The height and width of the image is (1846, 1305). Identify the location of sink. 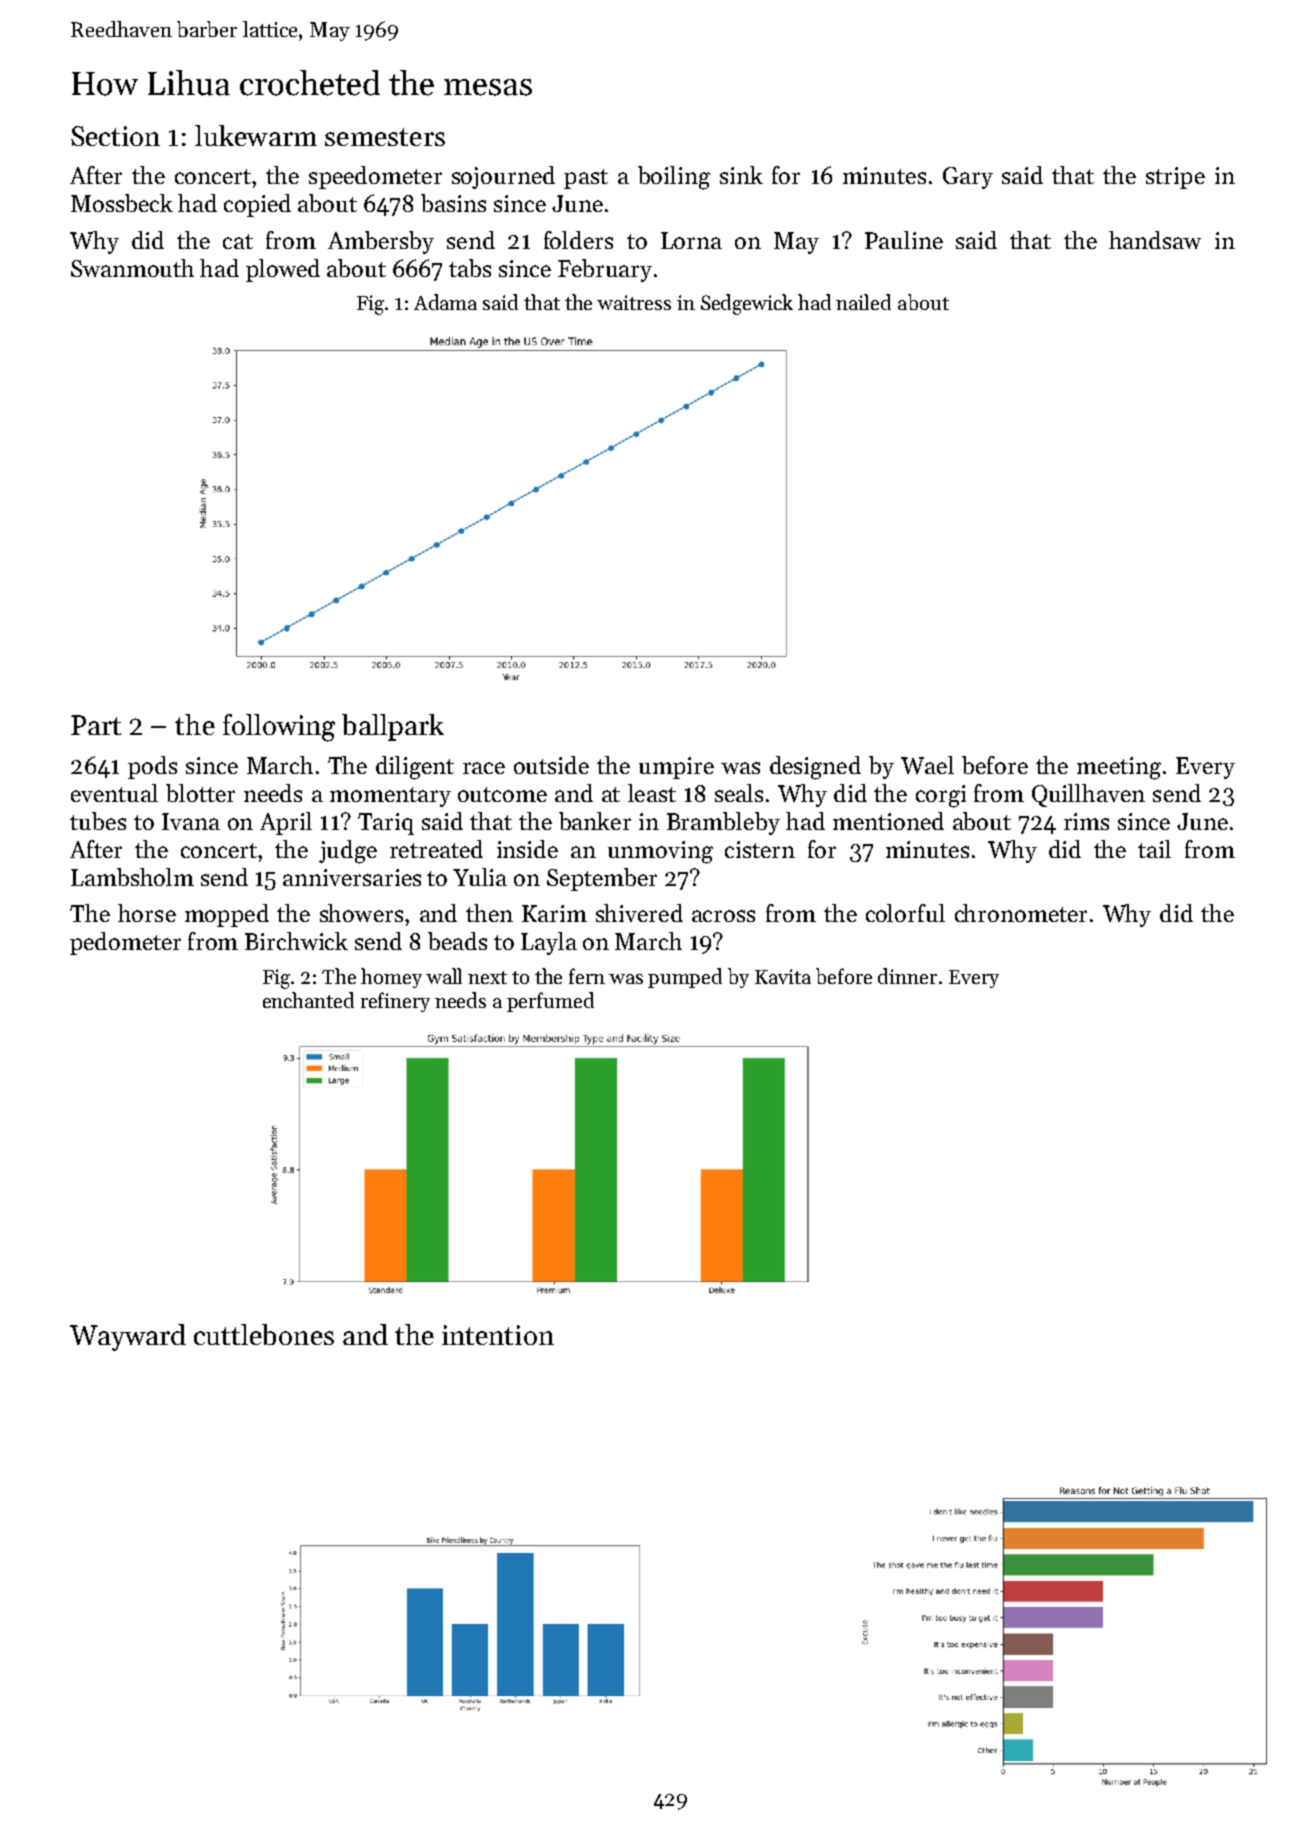
(741, 175).
